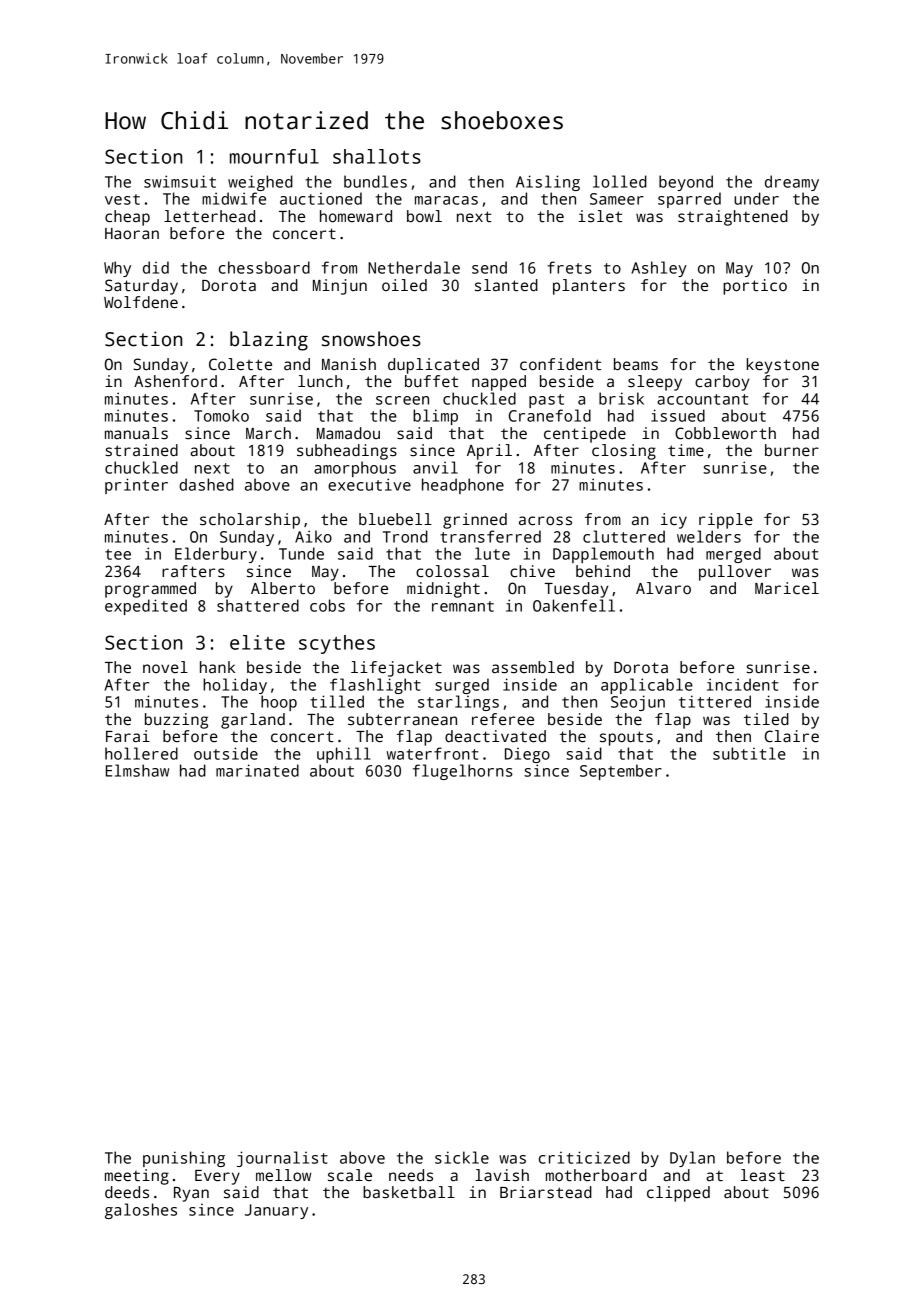 The image size is (924, 1308). Describe the element at coordinates (560, 364) in the document. I see `confident` at that location.
